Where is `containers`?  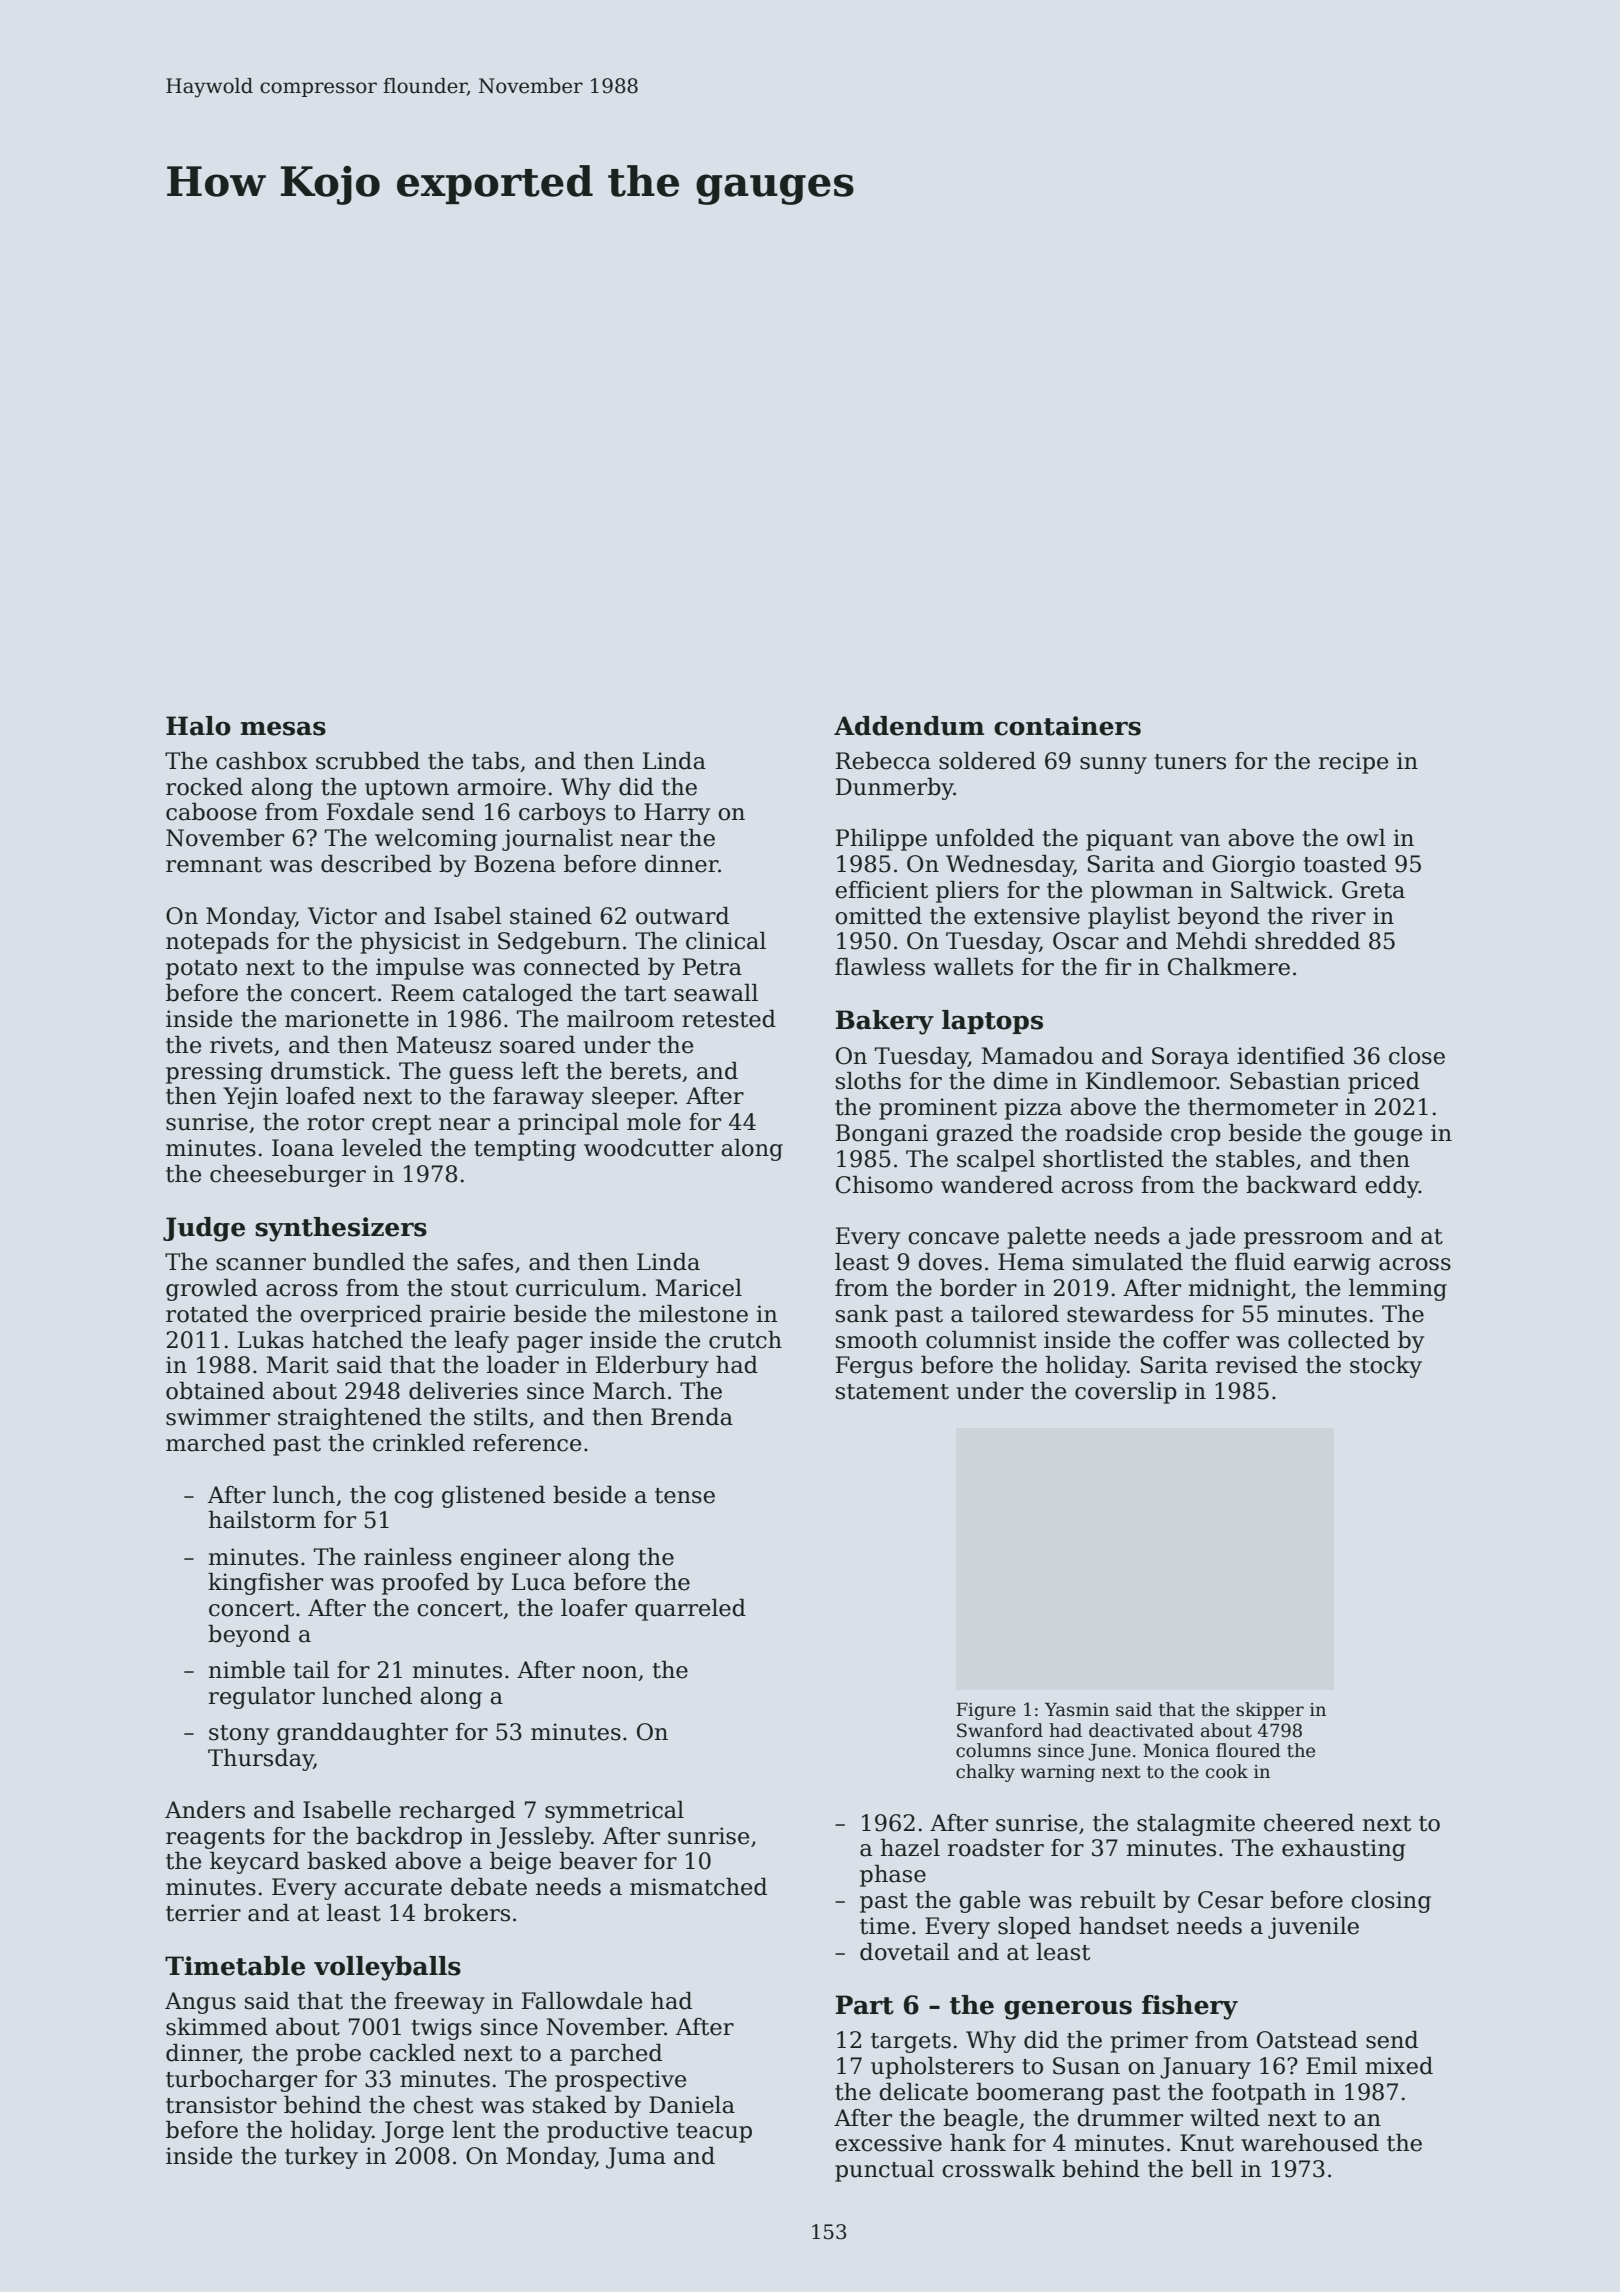 containers is located at coordinates (1067, 726).
